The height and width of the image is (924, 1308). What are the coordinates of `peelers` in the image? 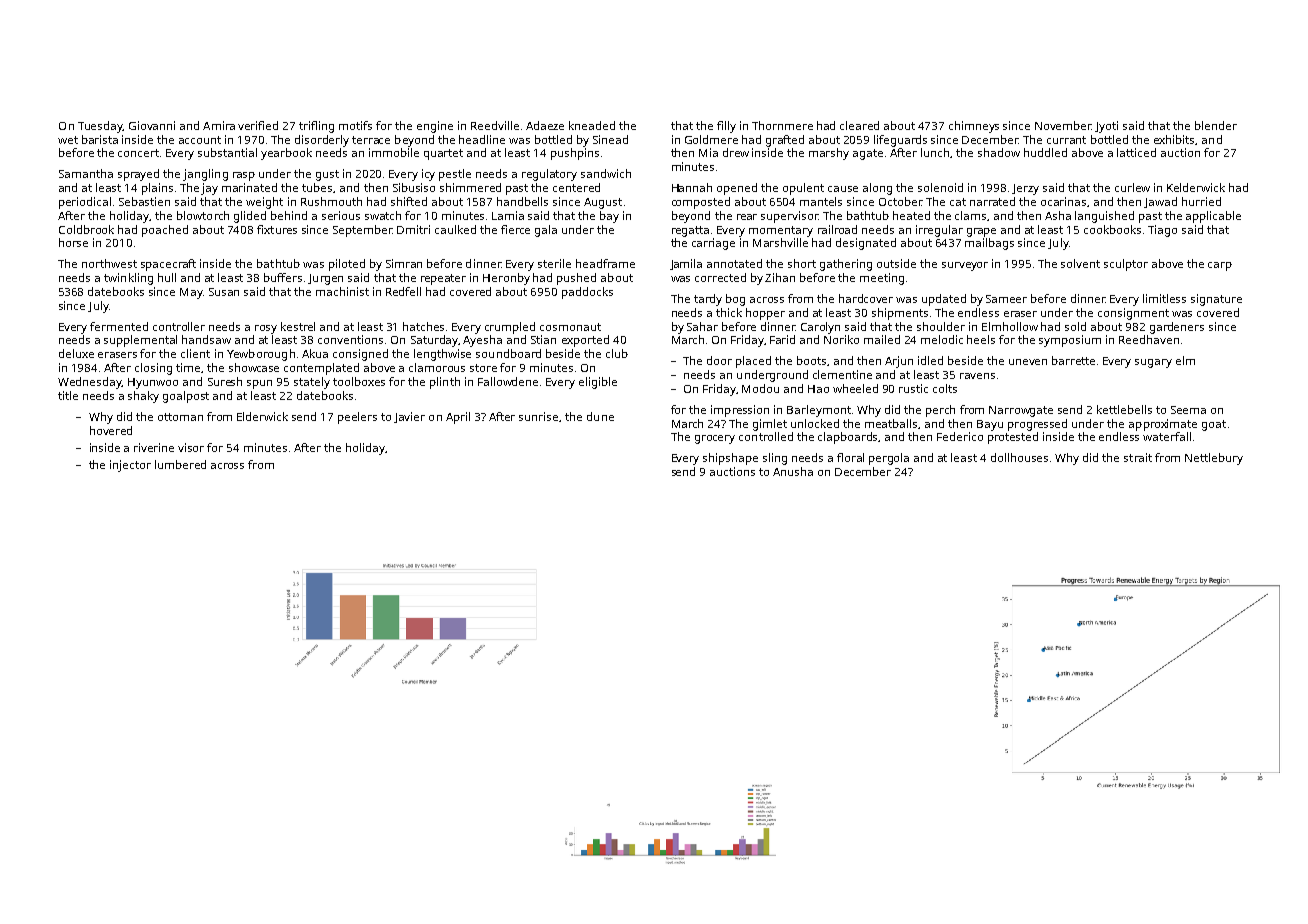 It's located at (357, 418).
